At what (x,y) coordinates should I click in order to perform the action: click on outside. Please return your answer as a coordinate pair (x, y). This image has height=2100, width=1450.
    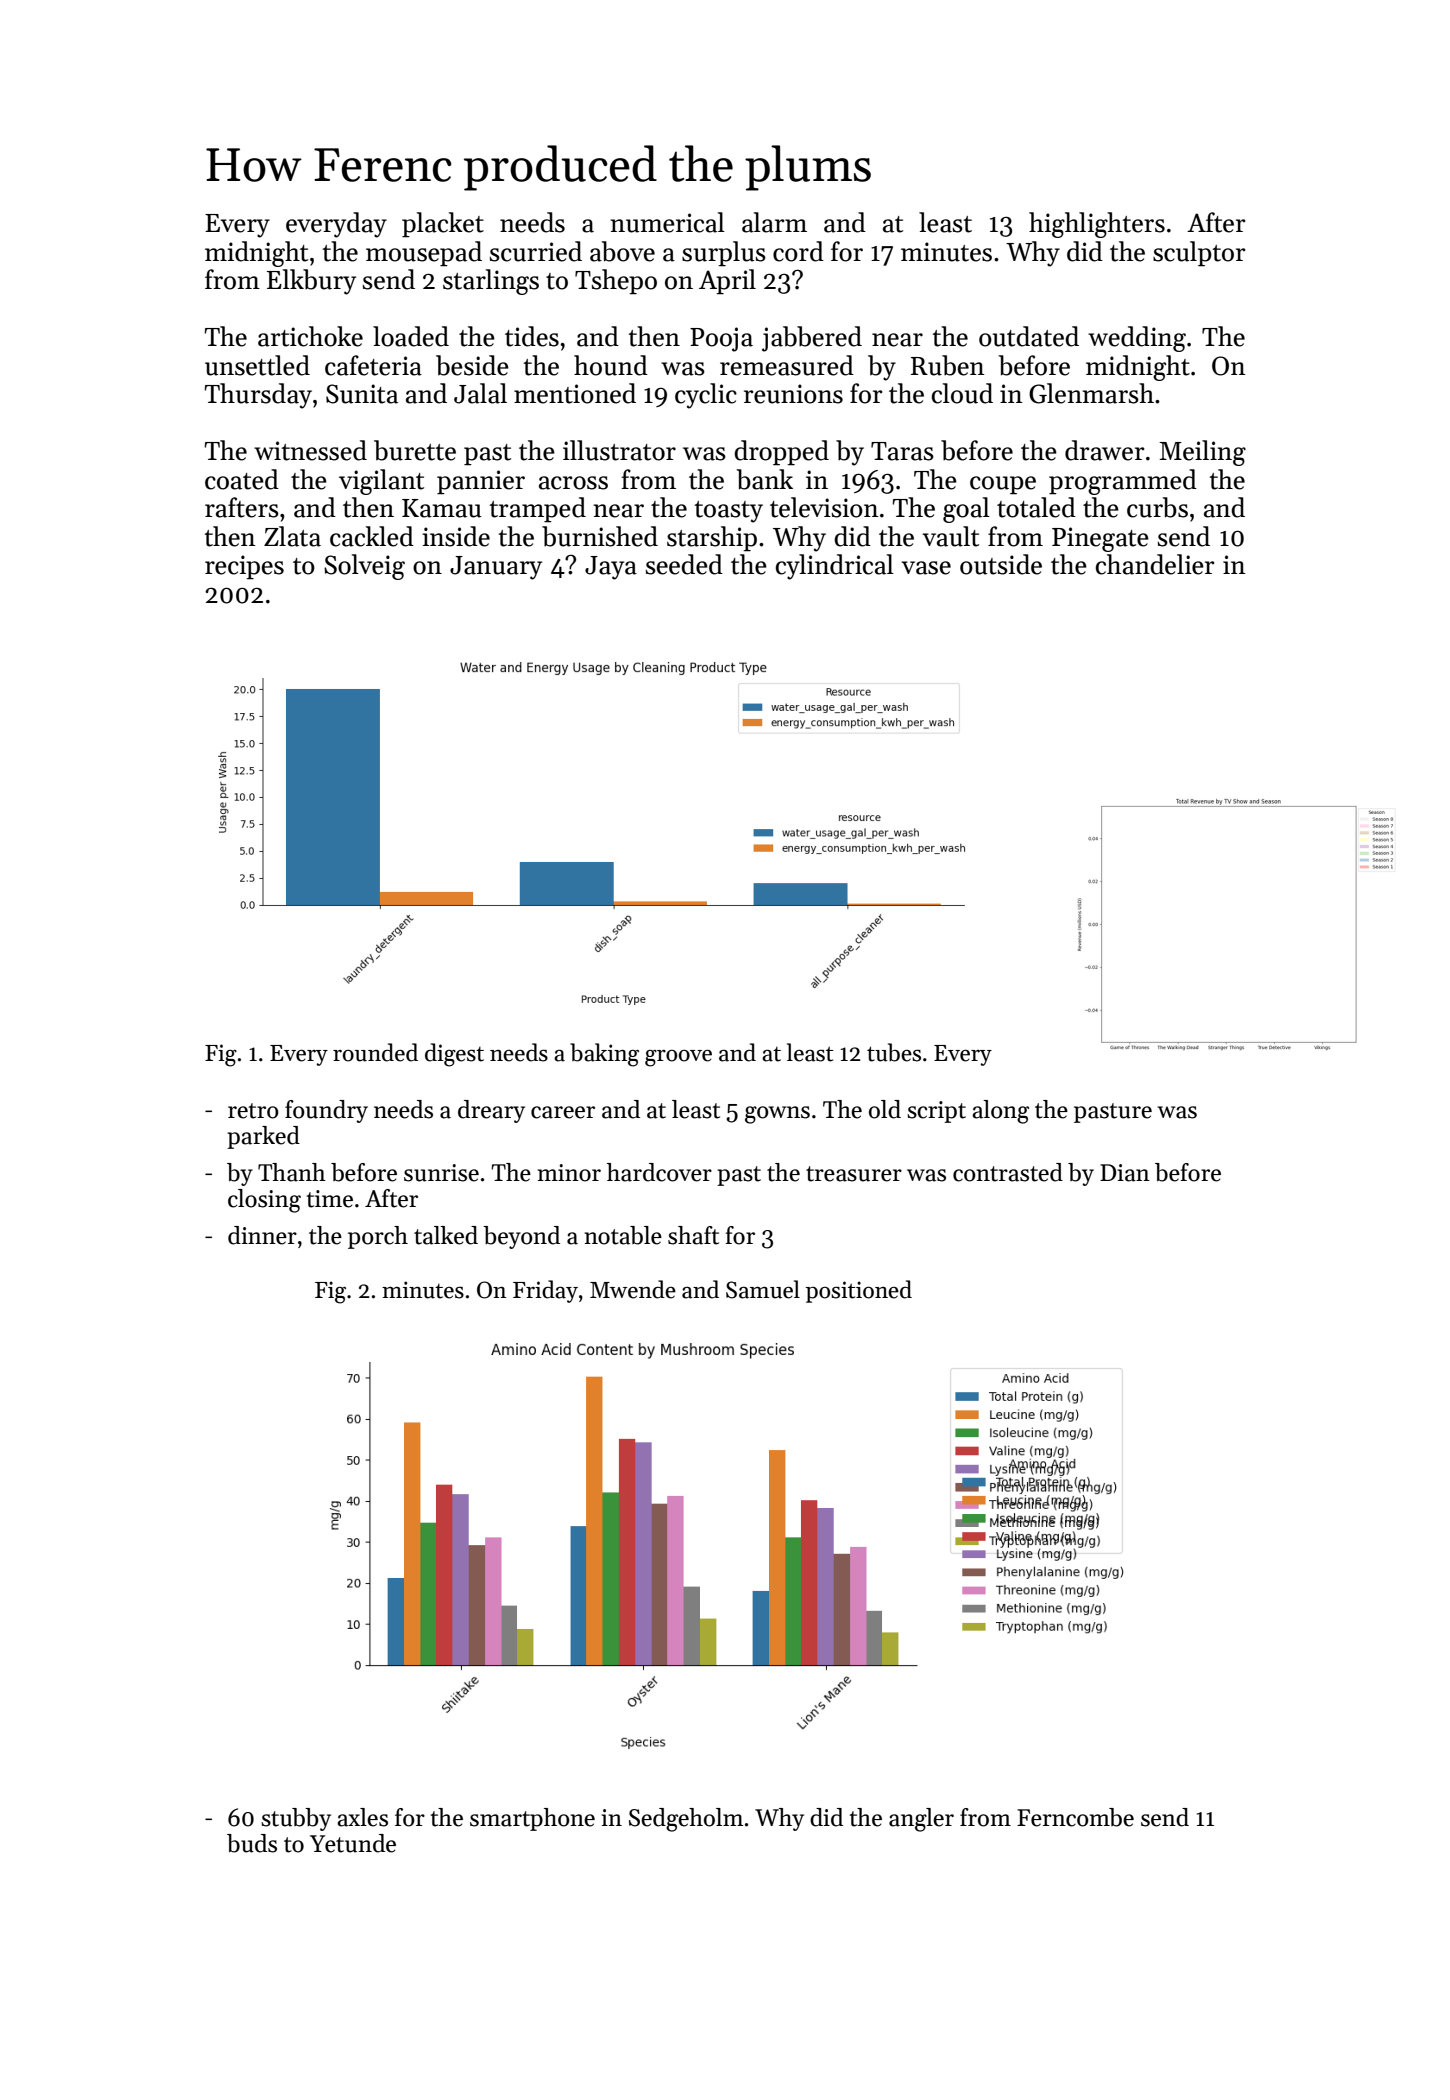
    Looking at the image, I should click on (1001, 564).
